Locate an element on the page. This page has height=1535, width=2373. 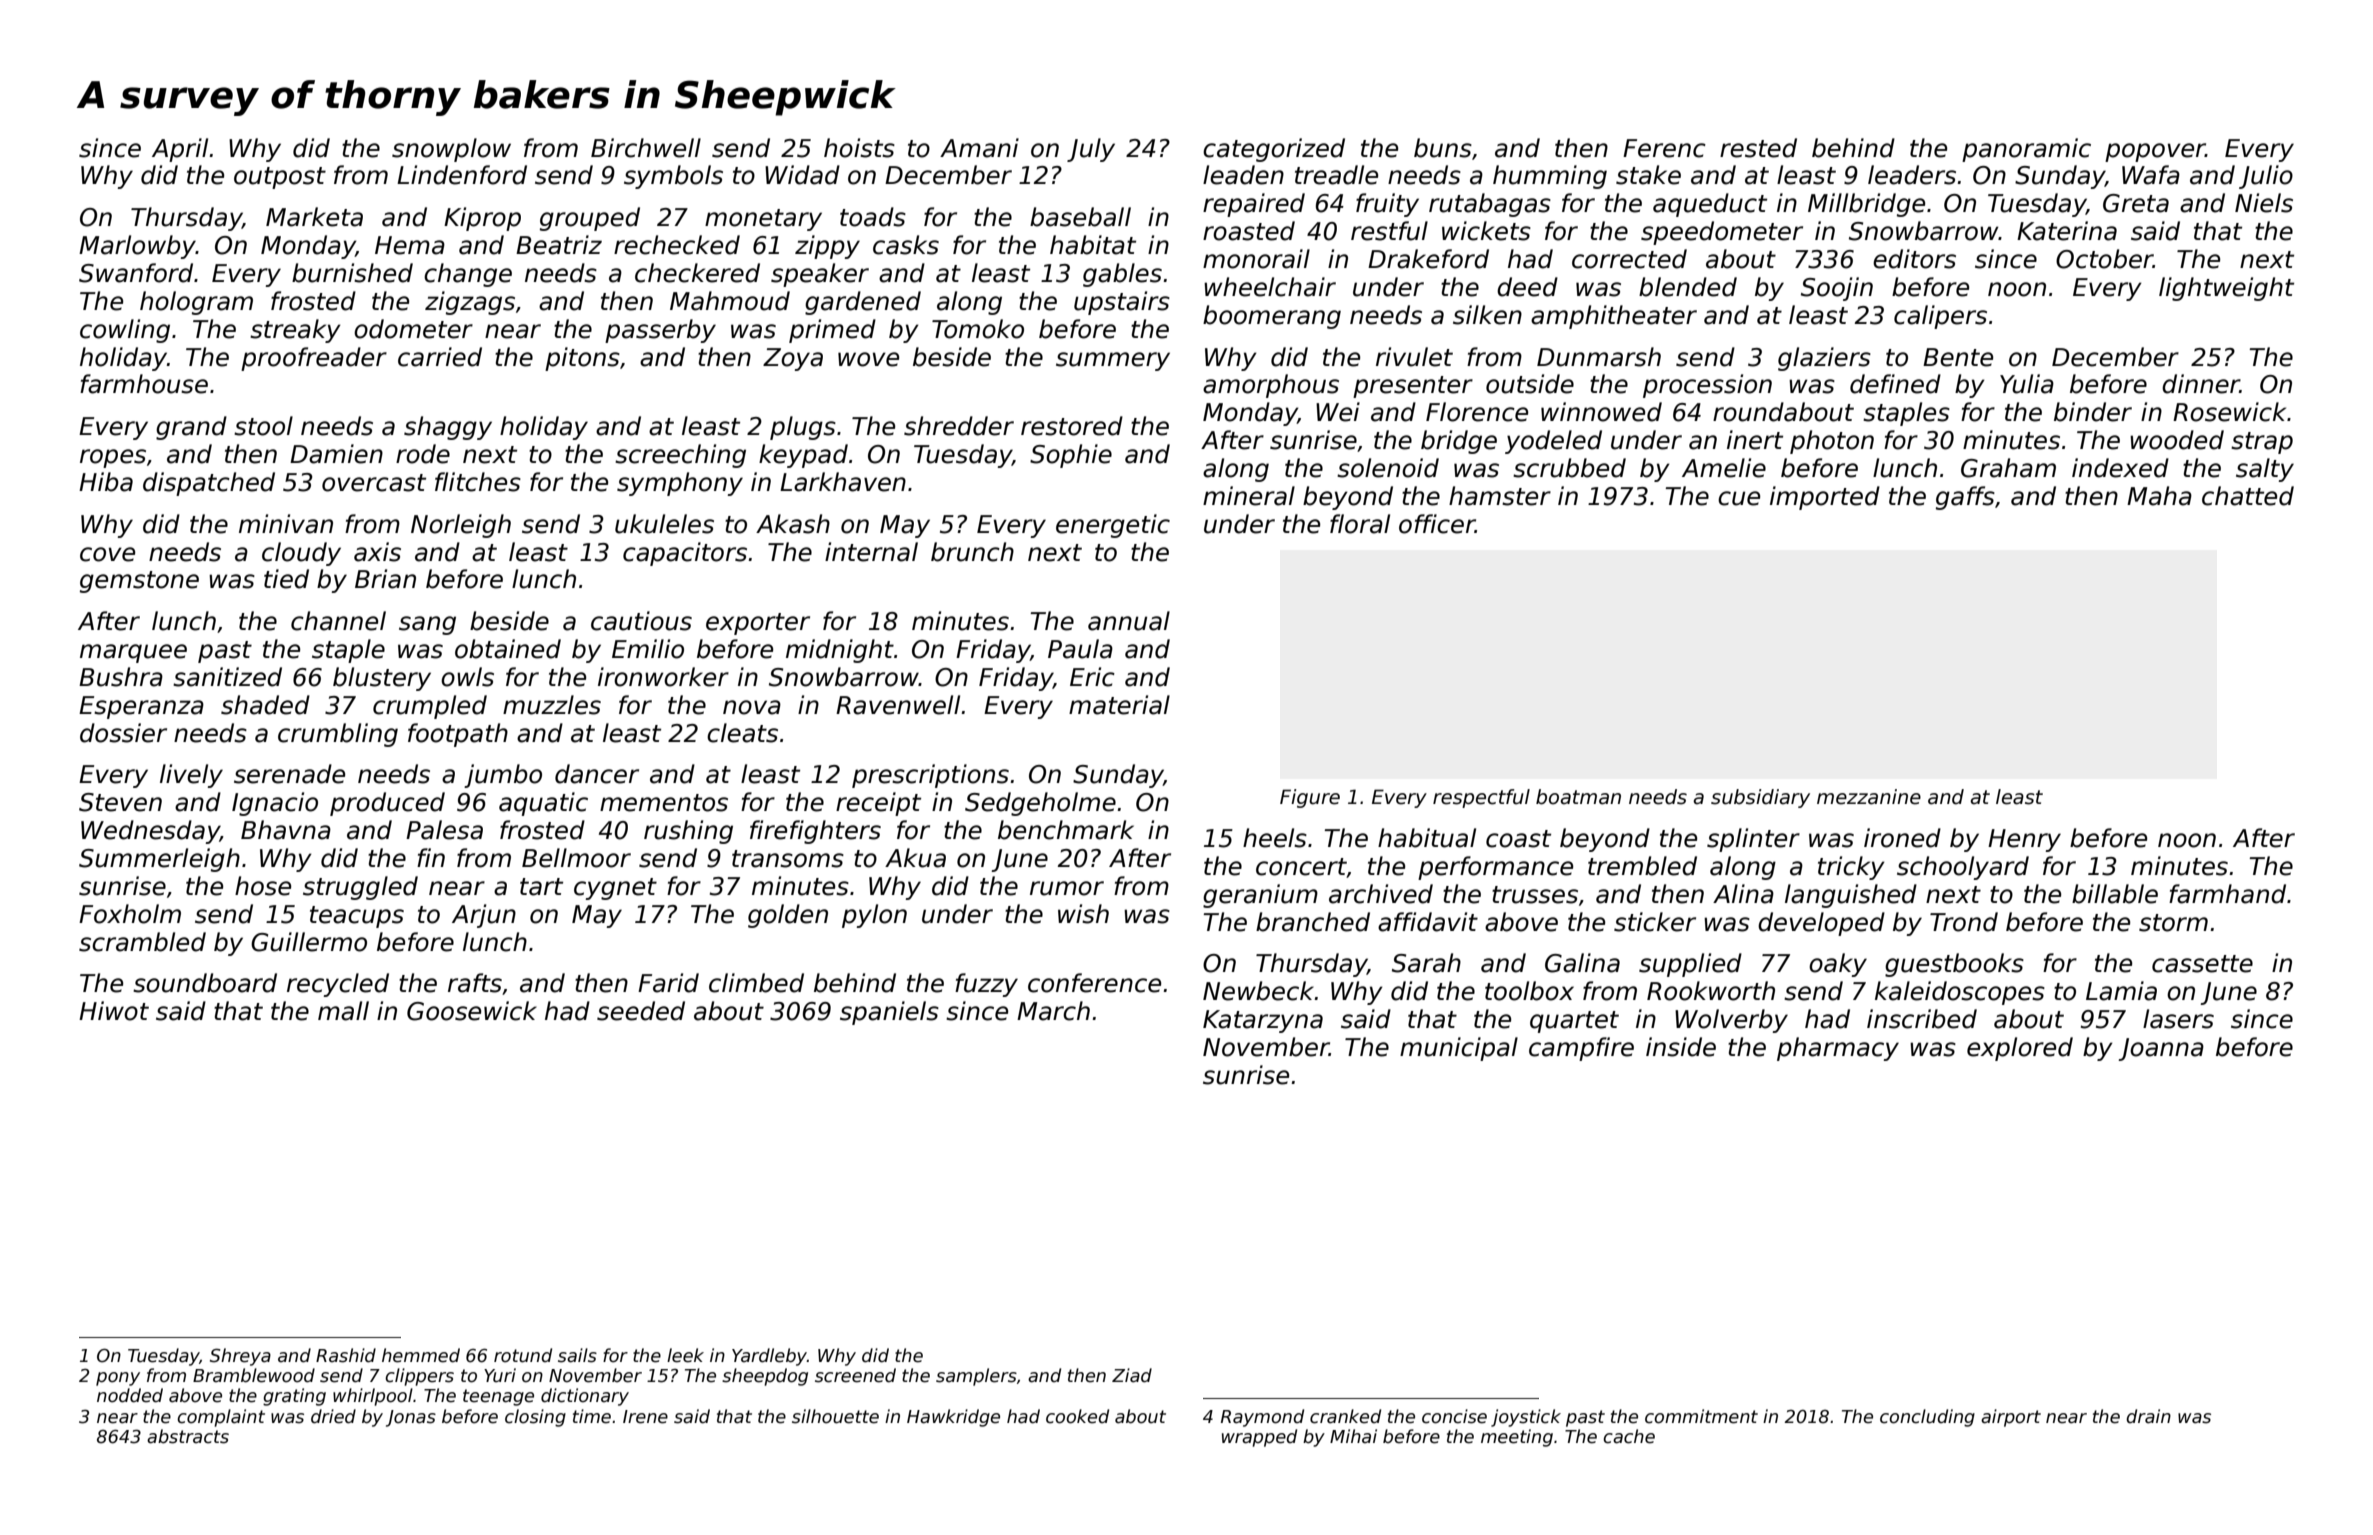
drain is located at coordinates (2148, 1416).
